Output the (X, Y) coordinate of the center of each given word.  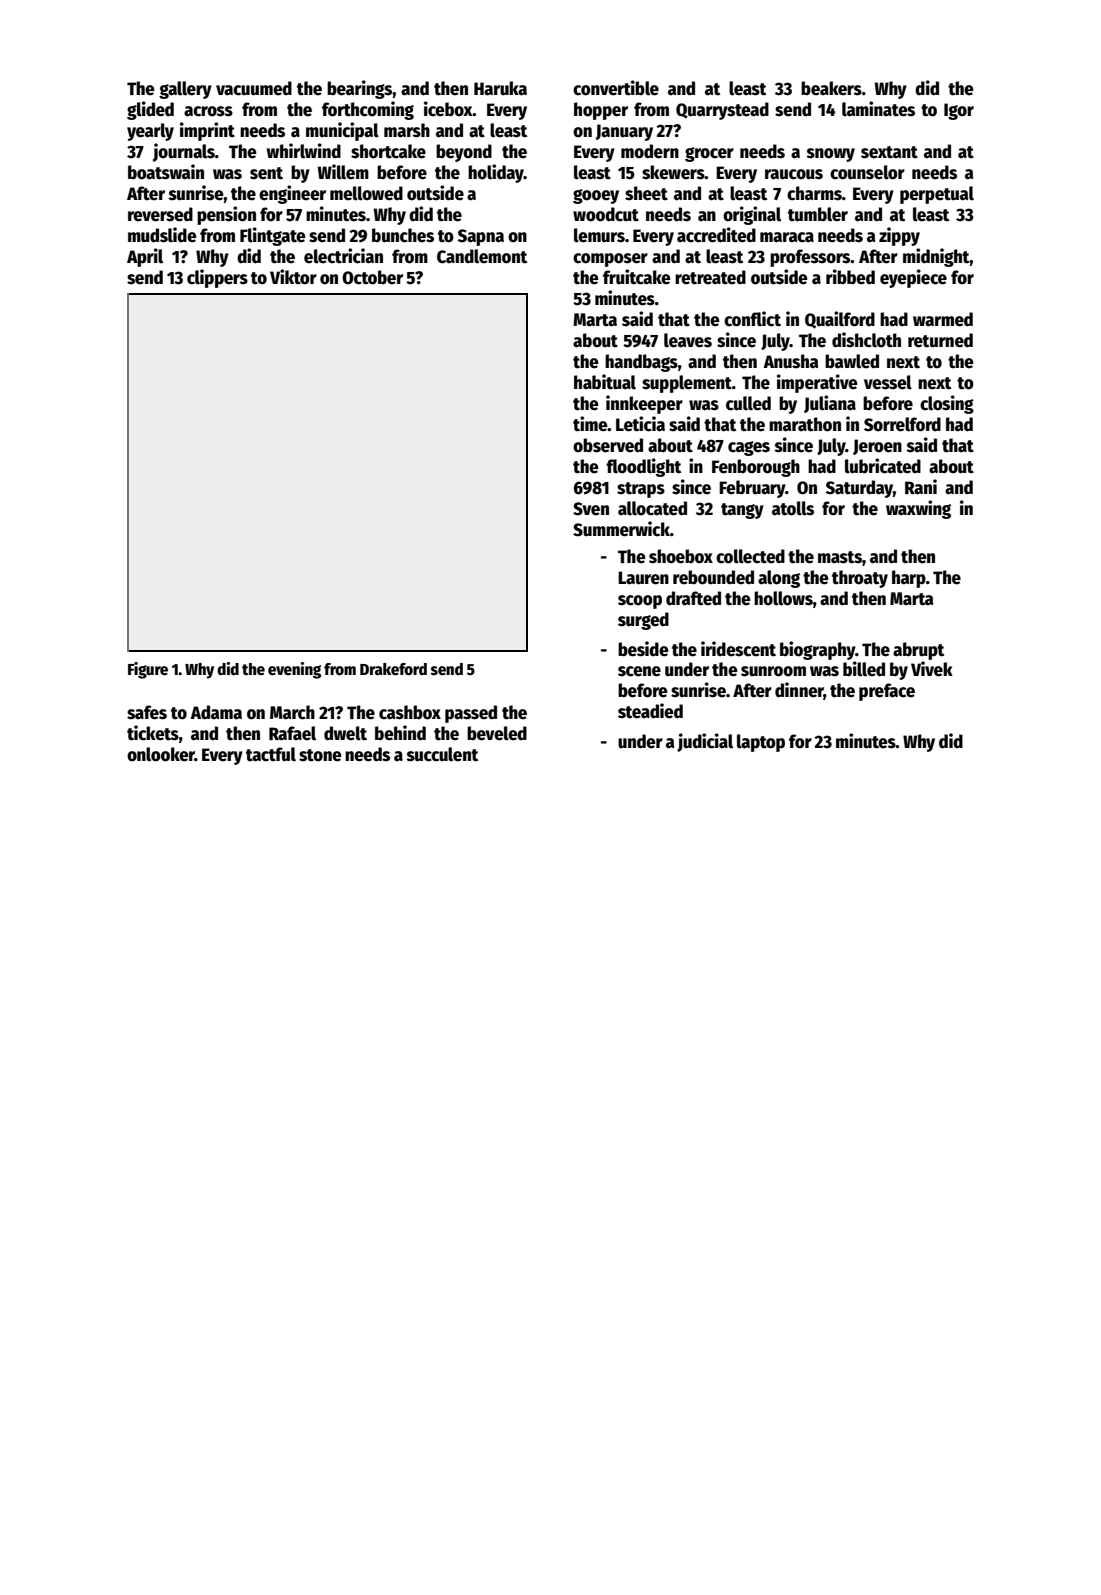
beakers (831, 88)
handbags (641, 363)
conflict (752, 319)
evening (294, 670)
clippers (217, 278)
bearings (359, 89)
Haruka (500, 88)
